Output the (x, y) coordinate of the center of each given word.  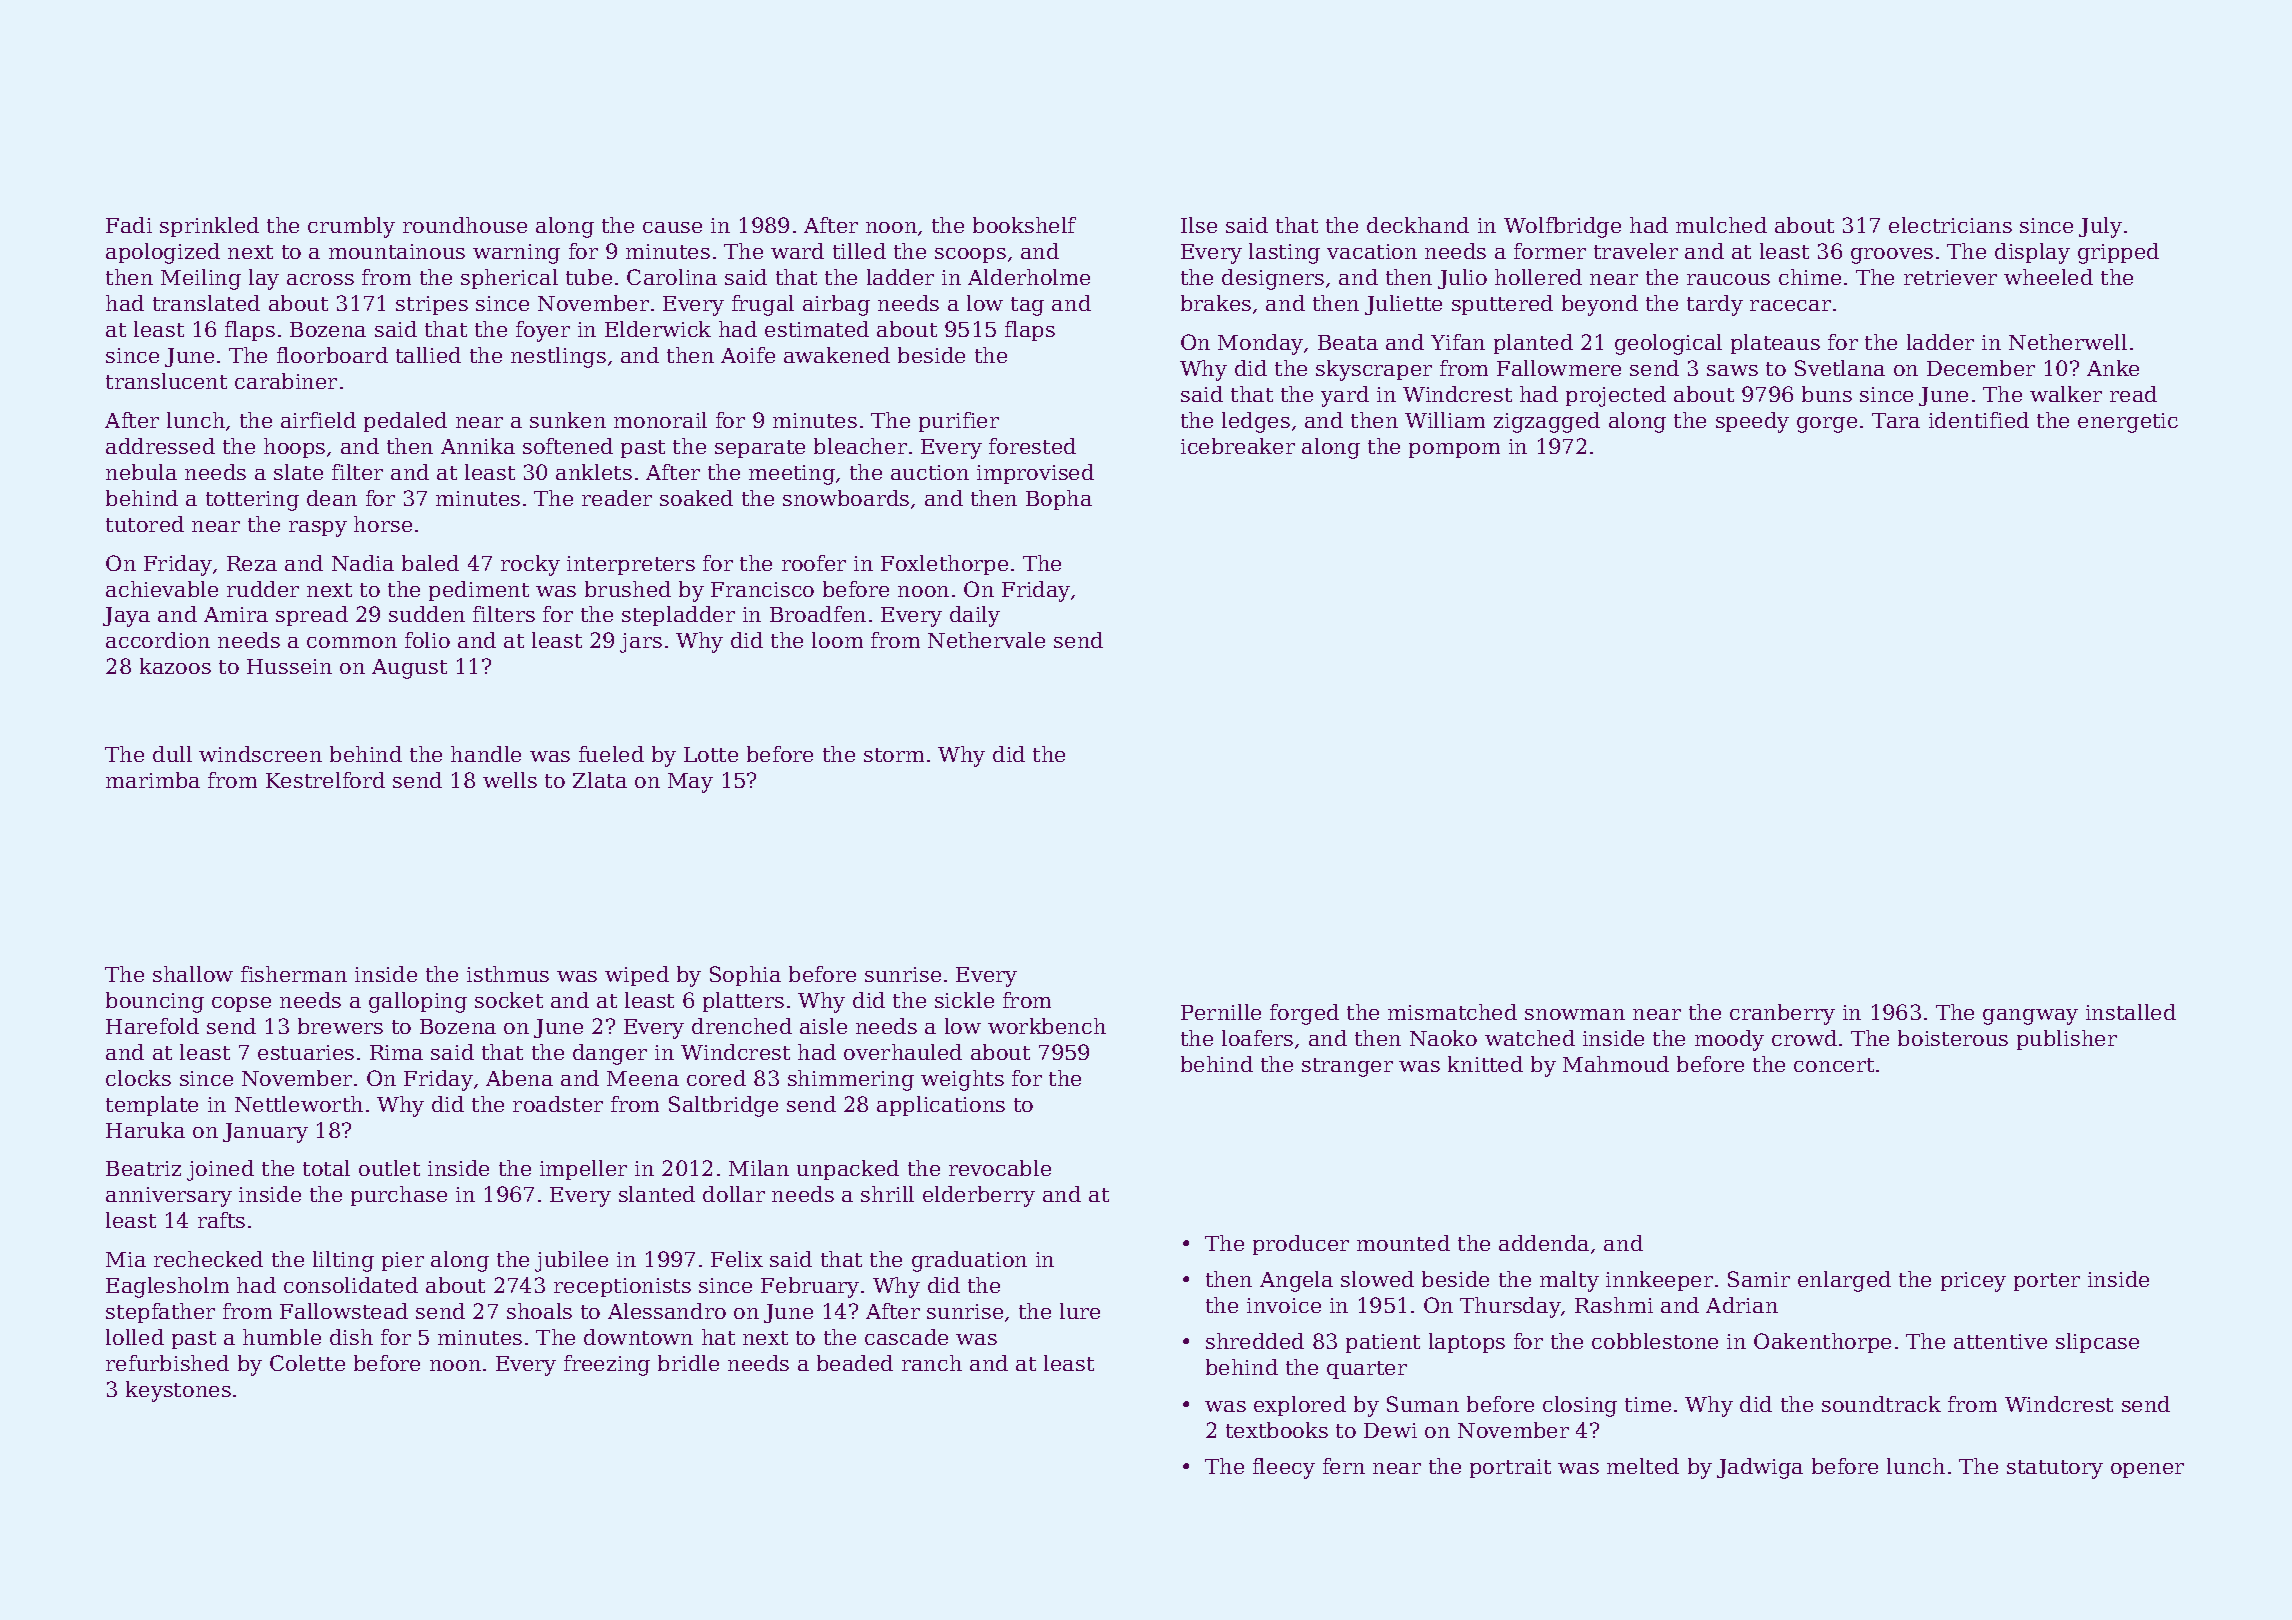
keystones (178, 1391)
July (2100, 227)
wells (510, 780)
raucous (1728, 279)
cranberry (1782, 1014)
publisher (2067, 1040)
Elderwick (658, 329)
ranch (932, 1363)
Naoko (1443, 1038)
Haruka (145, 1130)
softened (568, 446)
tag (1027, 306)
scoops (970, 255)
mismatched (1452, 1012)
